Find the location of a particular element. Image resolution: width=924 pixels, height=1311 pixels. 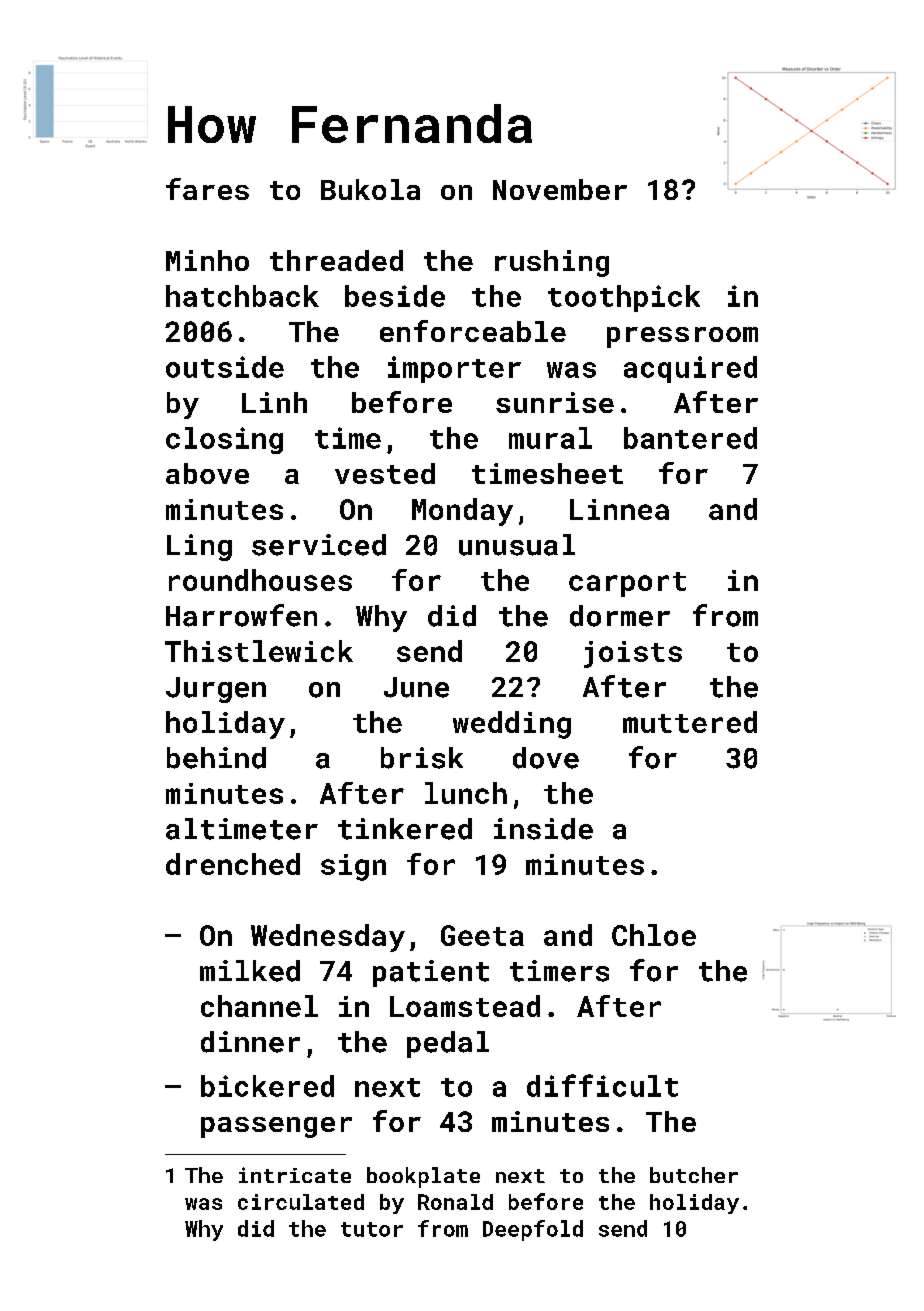

enforceable is located at coordinates (473, 331).
